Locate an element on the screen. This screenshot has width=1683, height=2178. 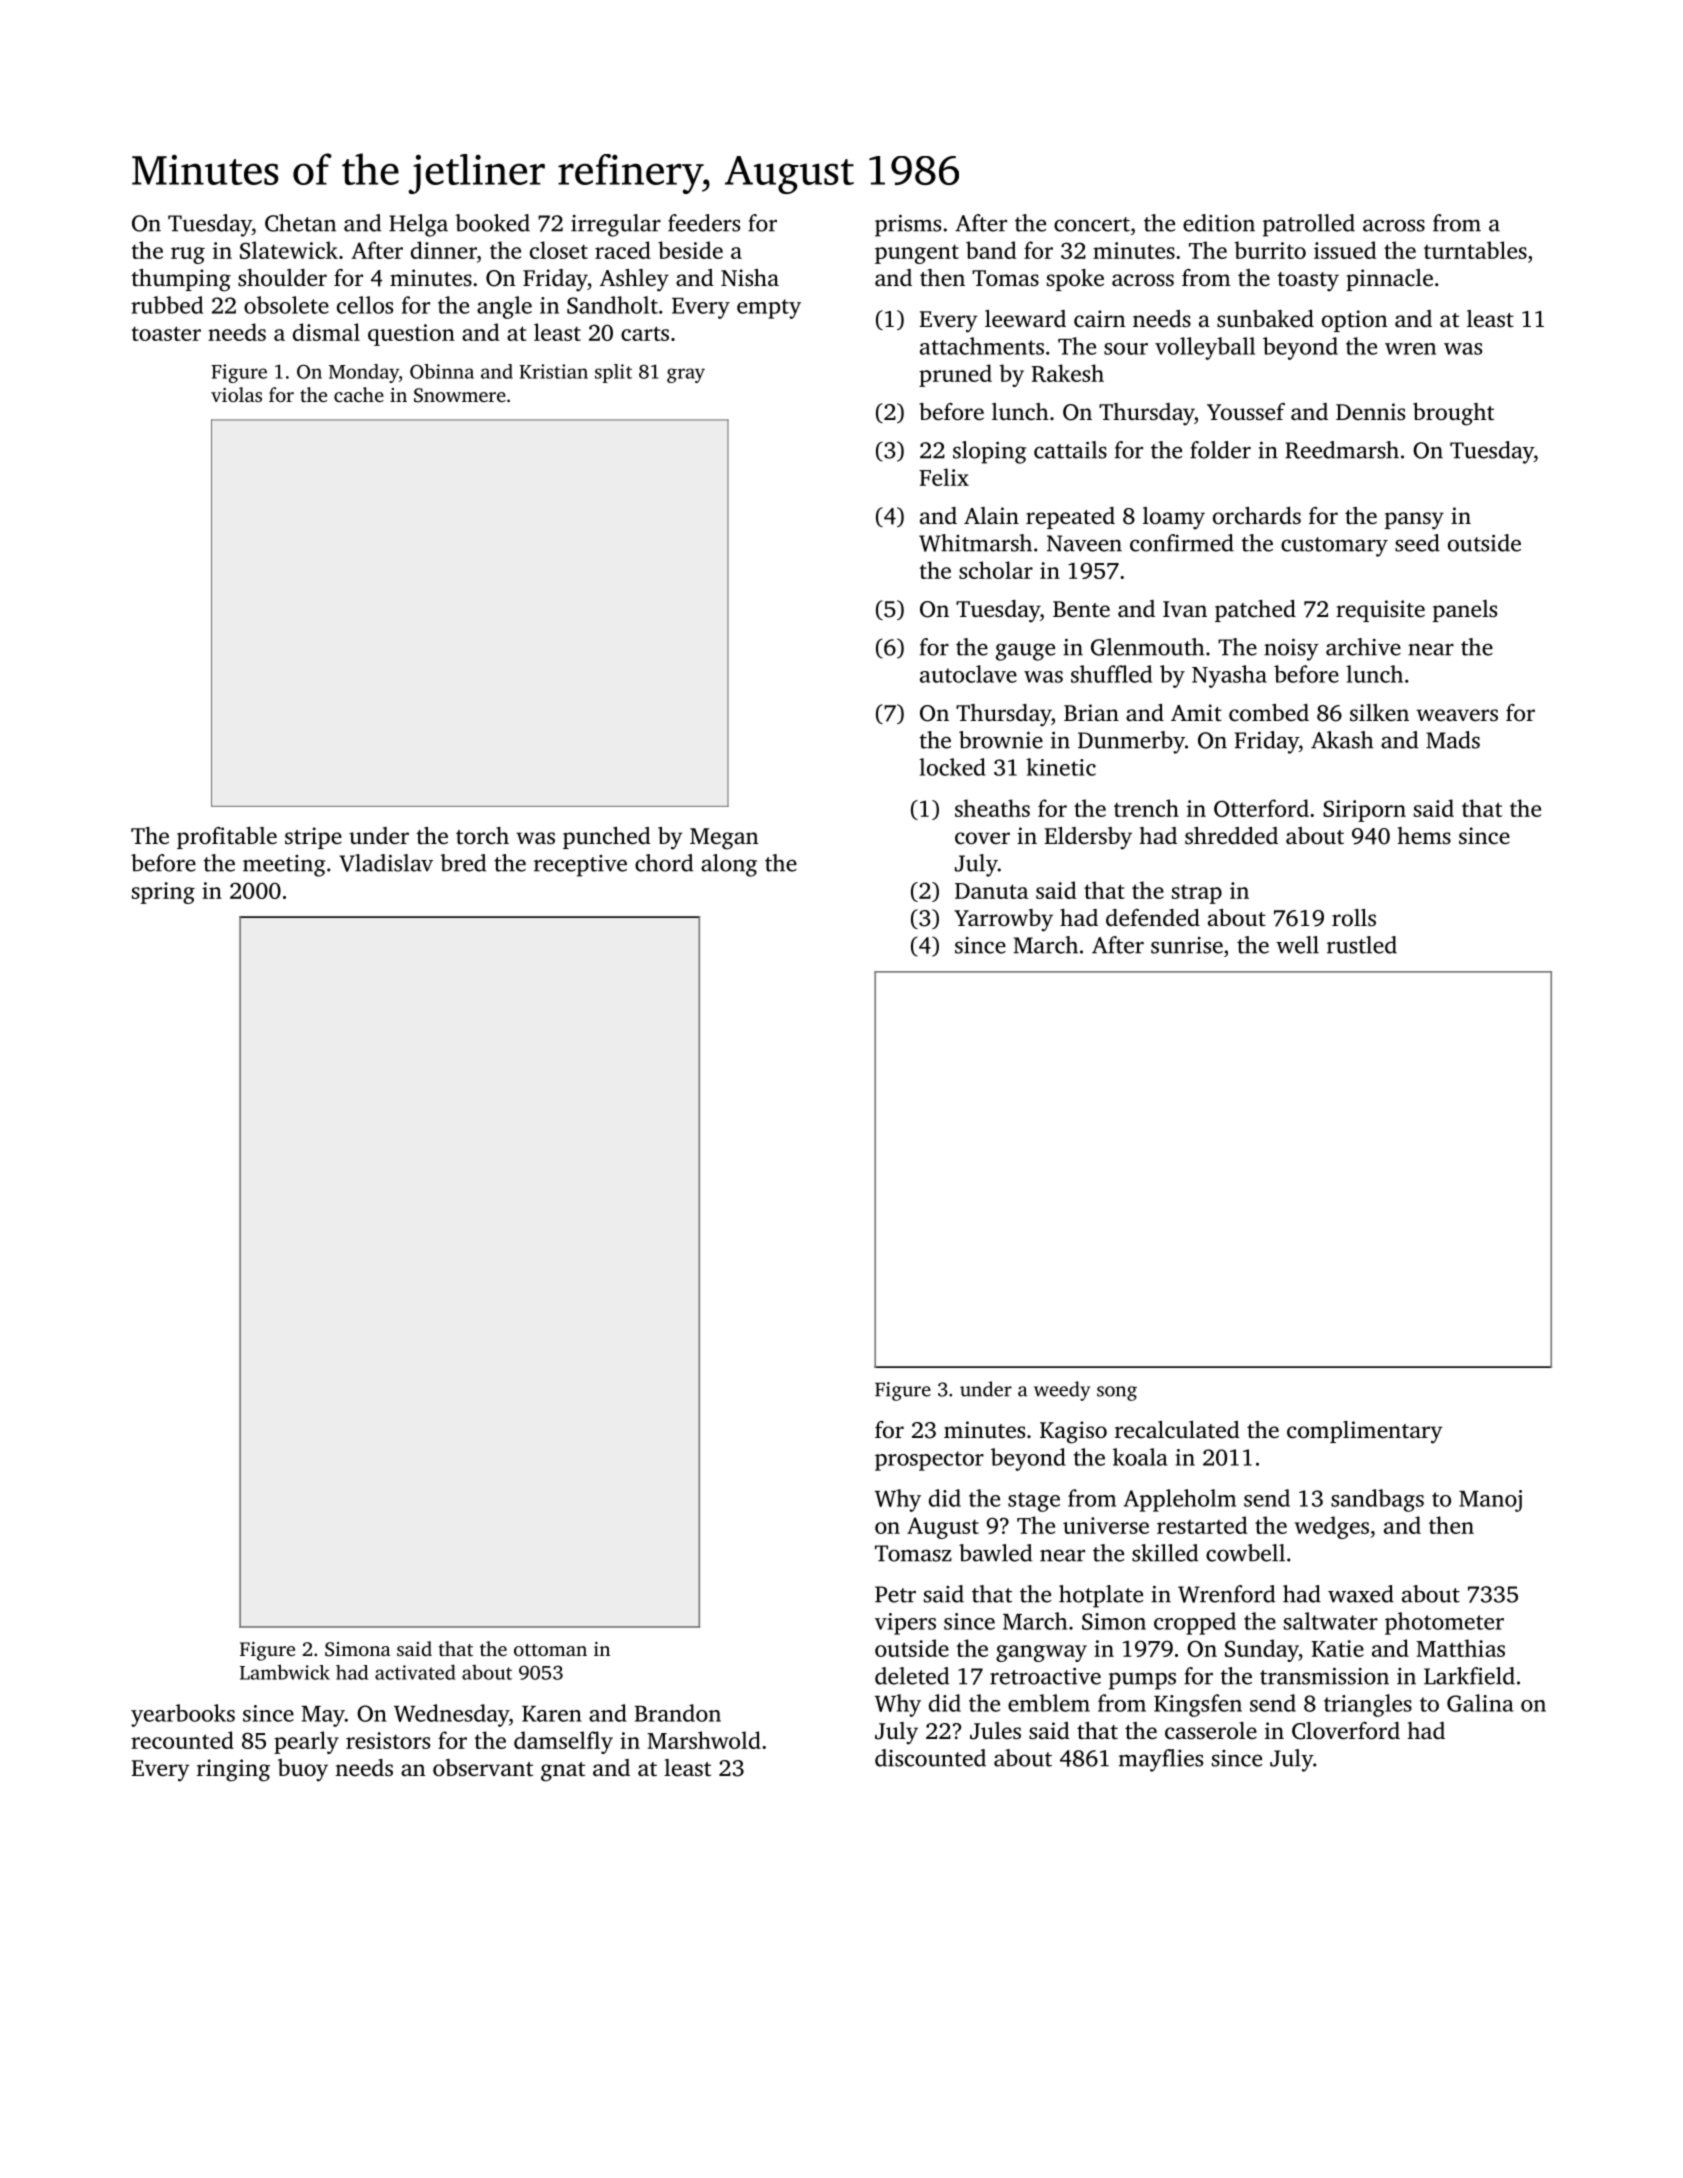
prospector is located at coordinates (929, 1461).
